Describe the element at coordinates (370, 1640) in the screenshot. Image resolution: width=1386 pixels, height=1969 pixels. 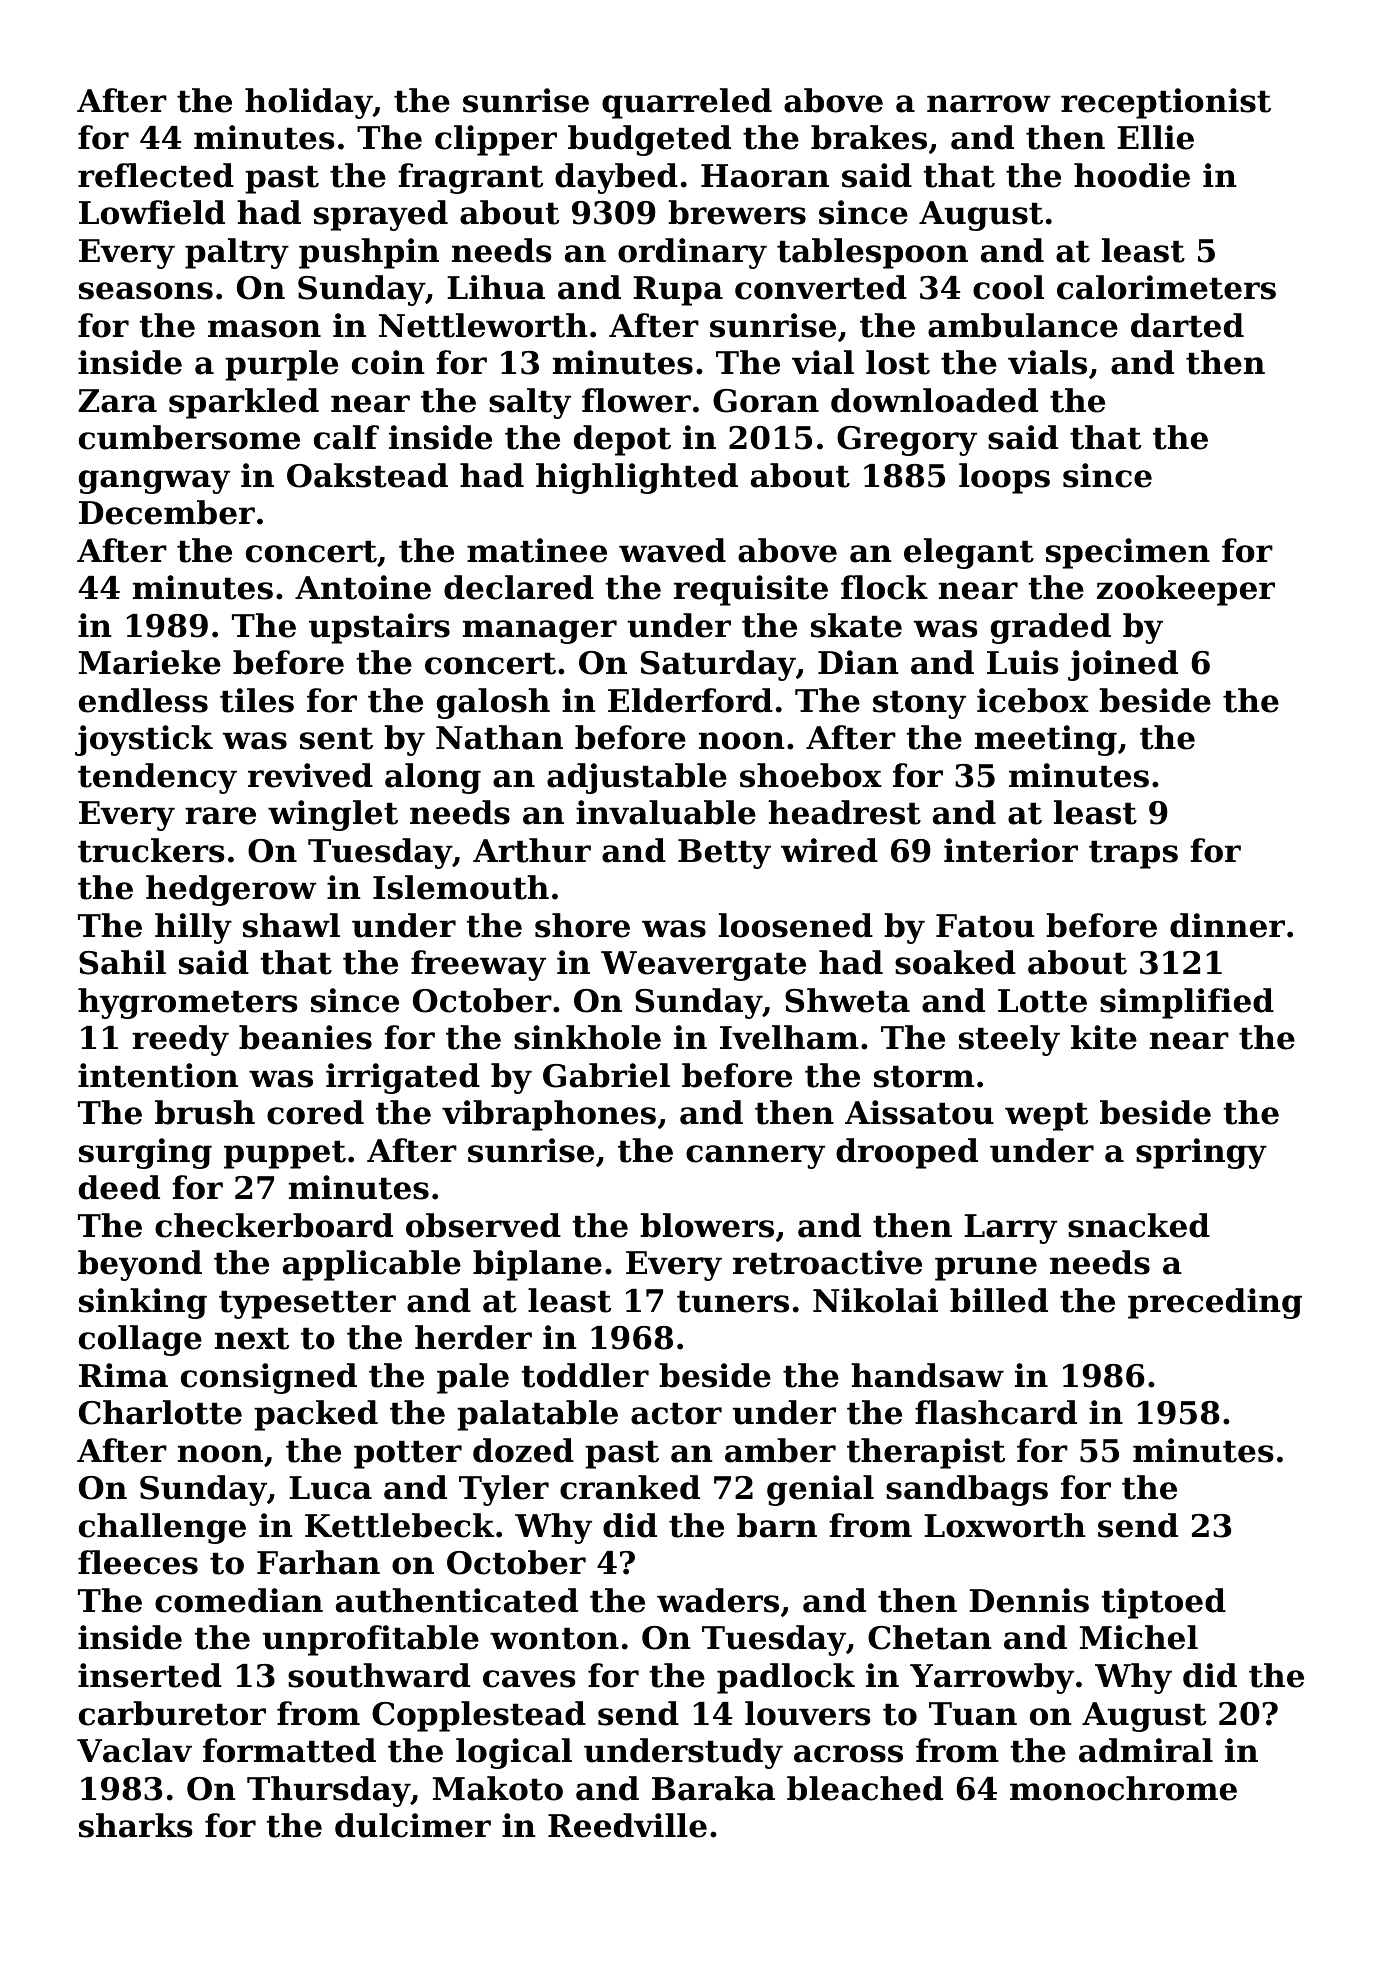
I see `unprofitable` at that location.
